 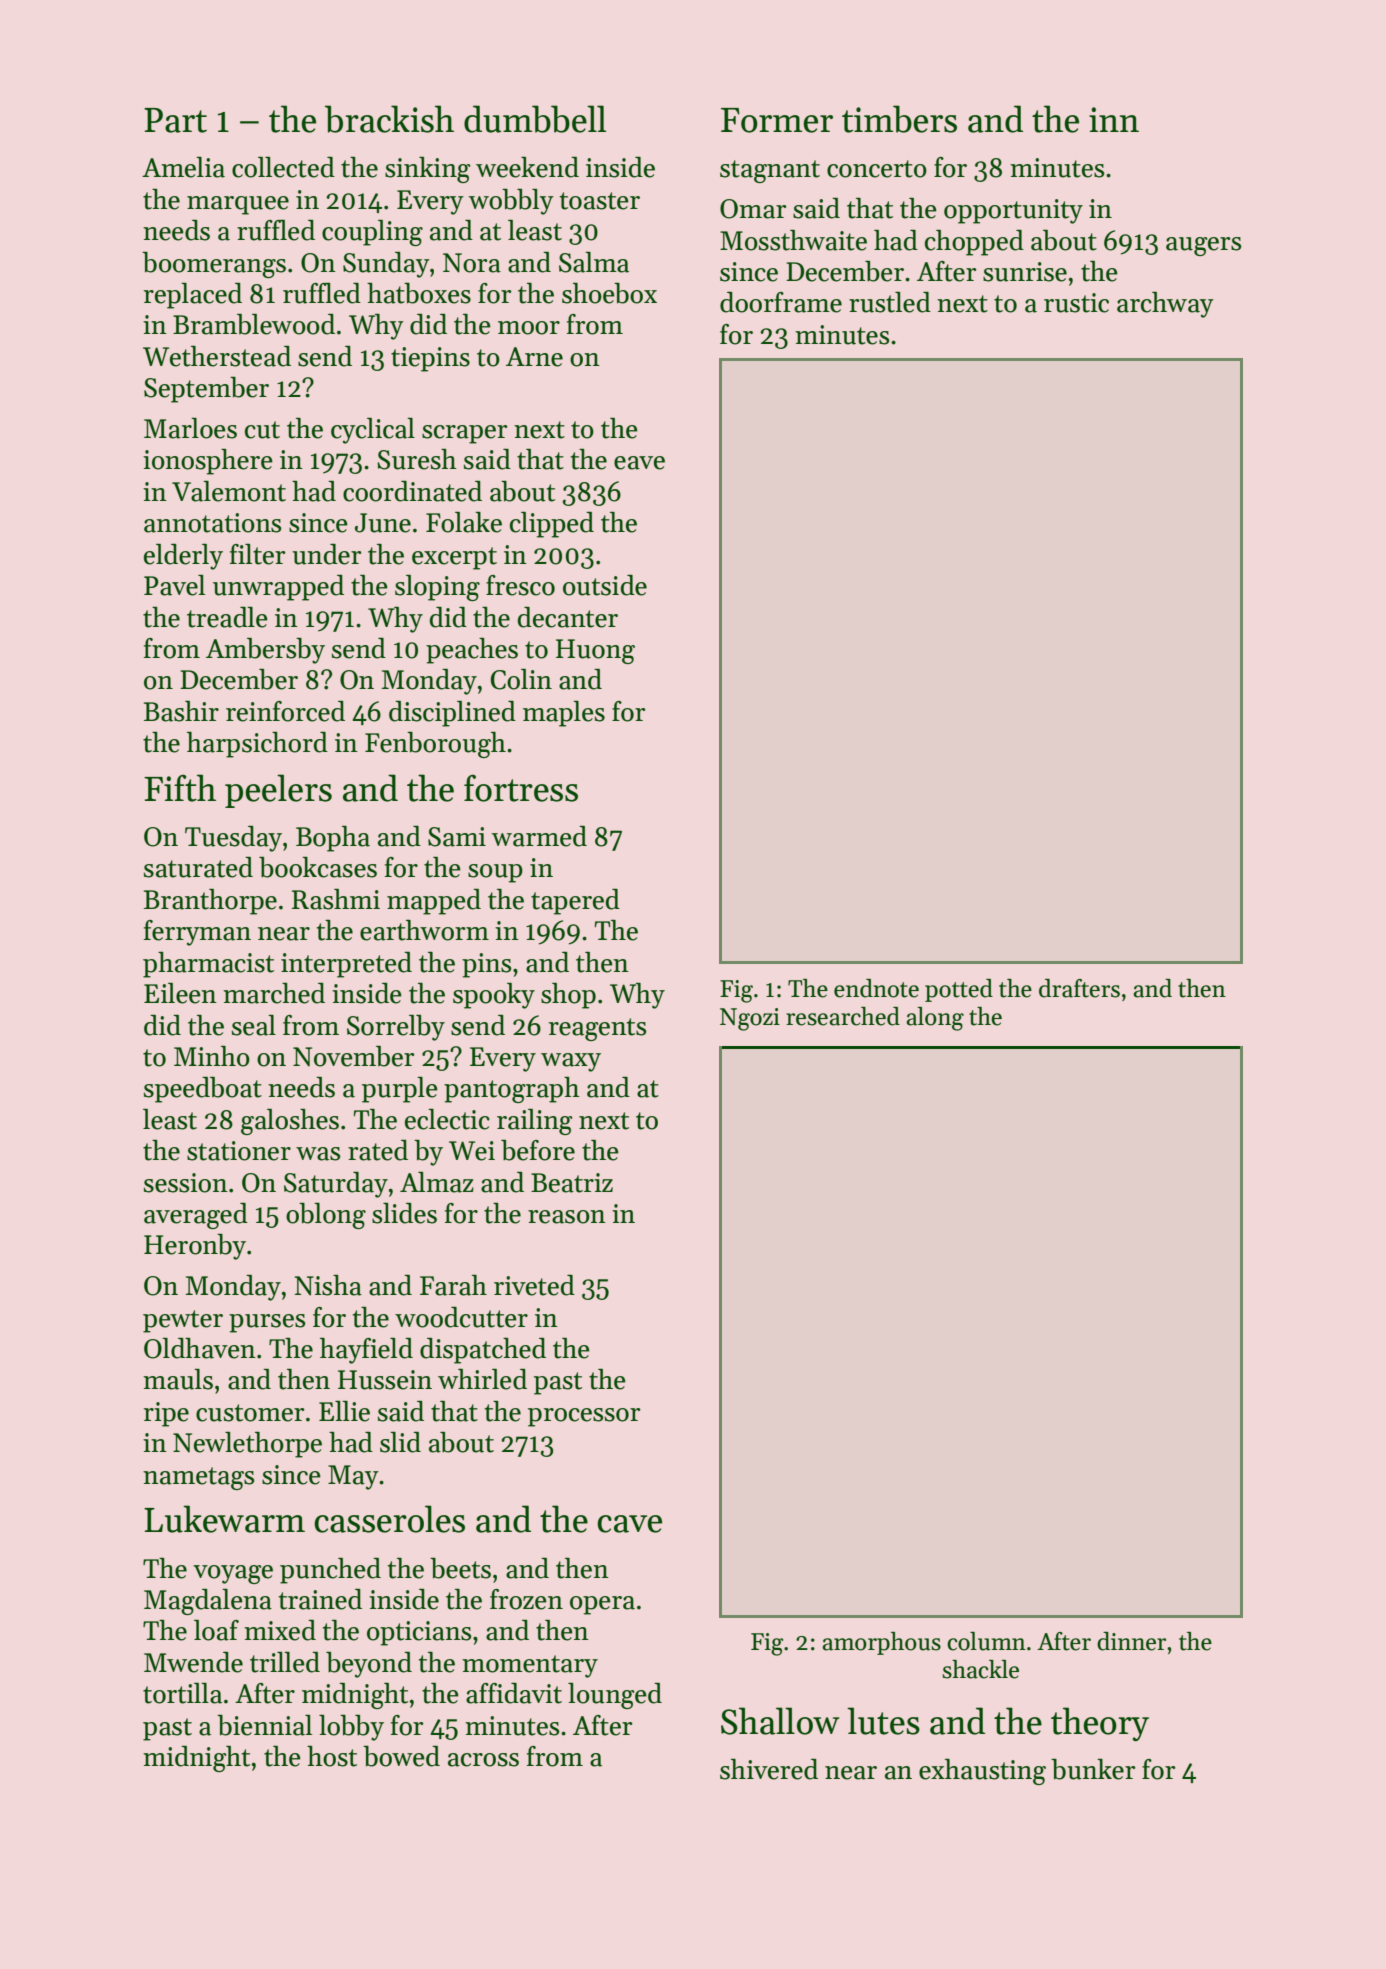 What do you see at coordinates (336, 899) in the document?
I see `Rashmi` at bounding box center [336, 899].
